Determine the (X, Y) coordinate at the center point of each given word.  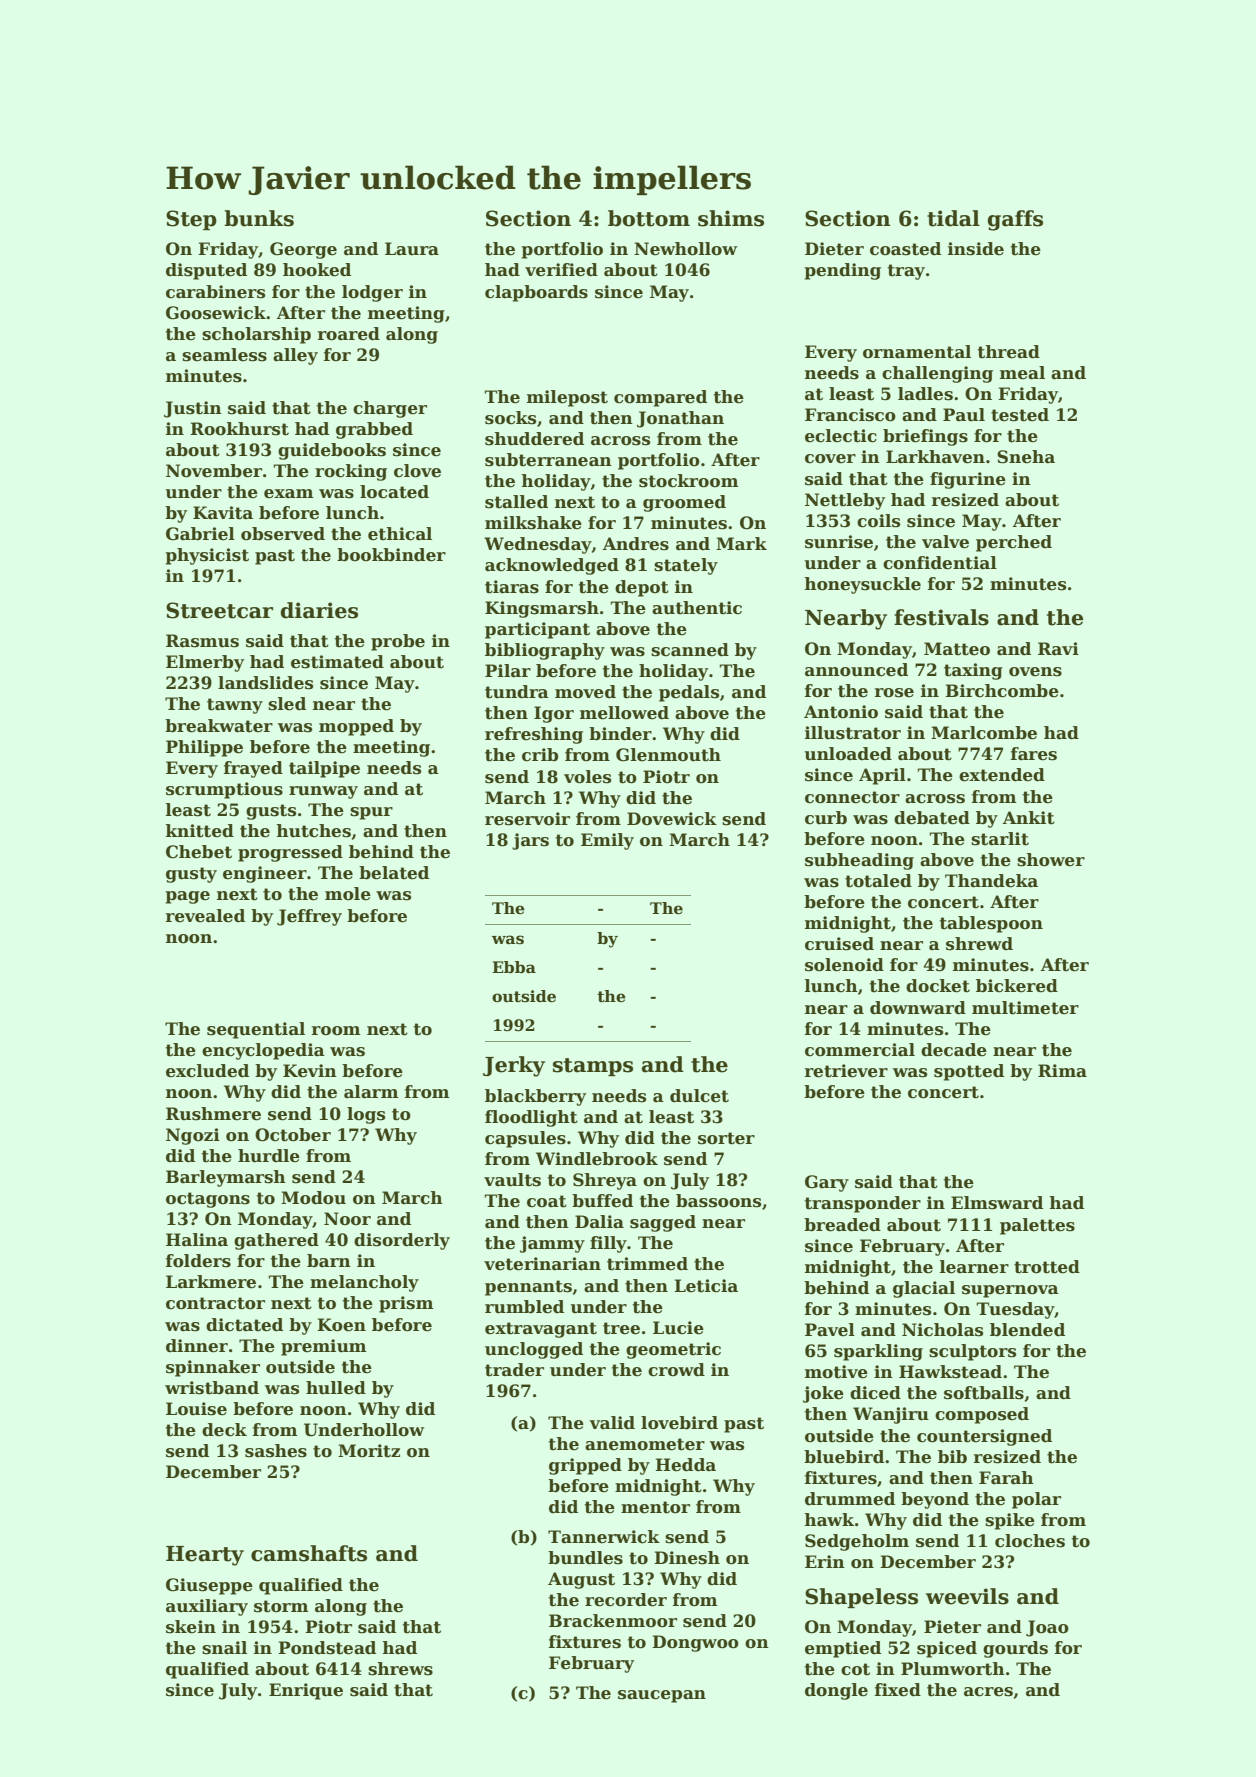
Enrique (306, 1691)
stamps (593, 1067)
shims (731, 218)
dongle (836, 1691)
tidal (953, 218)
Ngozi (193, 1136)
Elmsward (997, 1203)
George (303, 250)
